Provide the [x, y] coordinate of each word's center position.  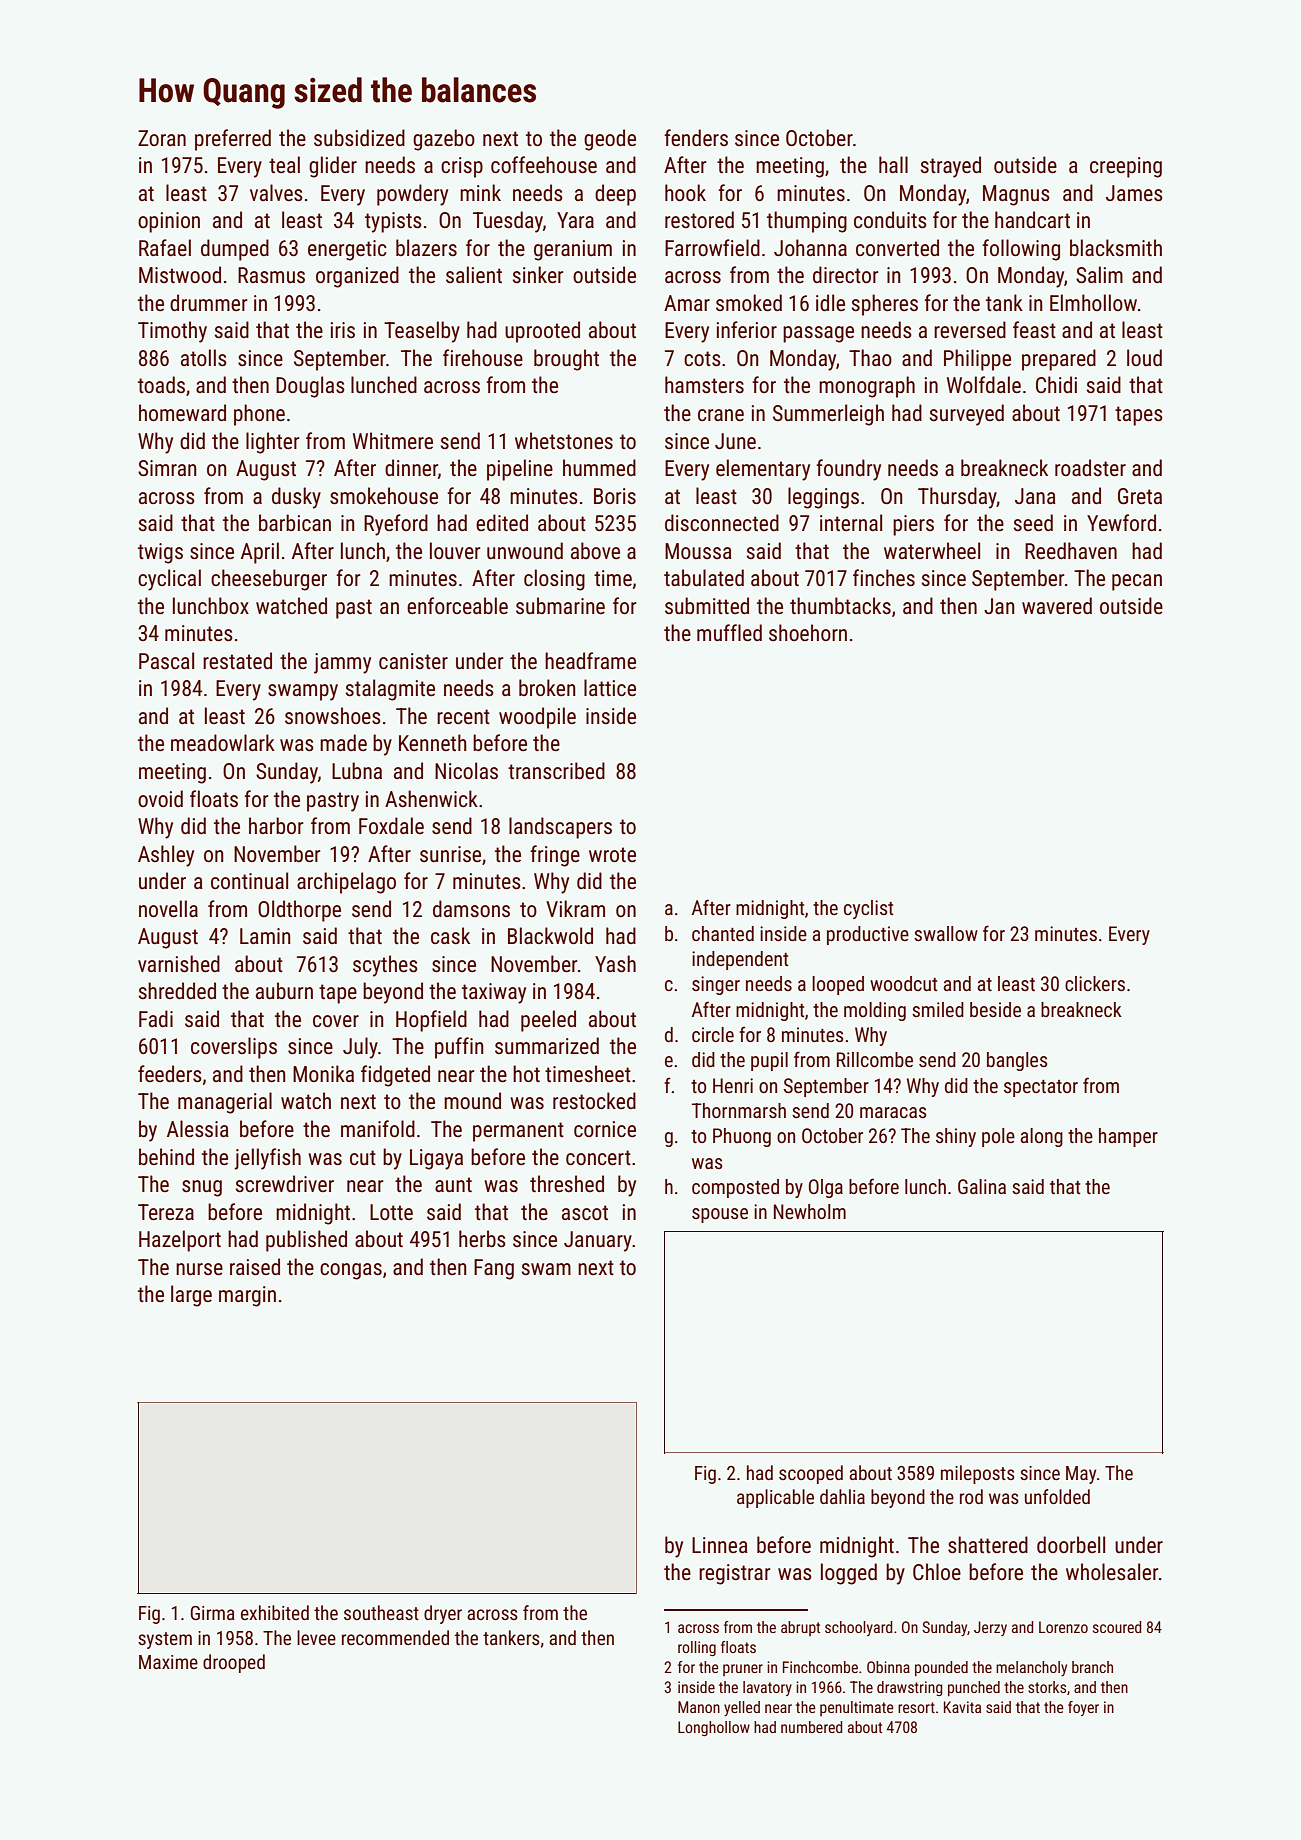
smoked [749, 303]
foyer [1083, 1708]
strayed [951, 167]
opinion [169, 222]
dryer [443, 1614]
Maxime [168, 1662]
